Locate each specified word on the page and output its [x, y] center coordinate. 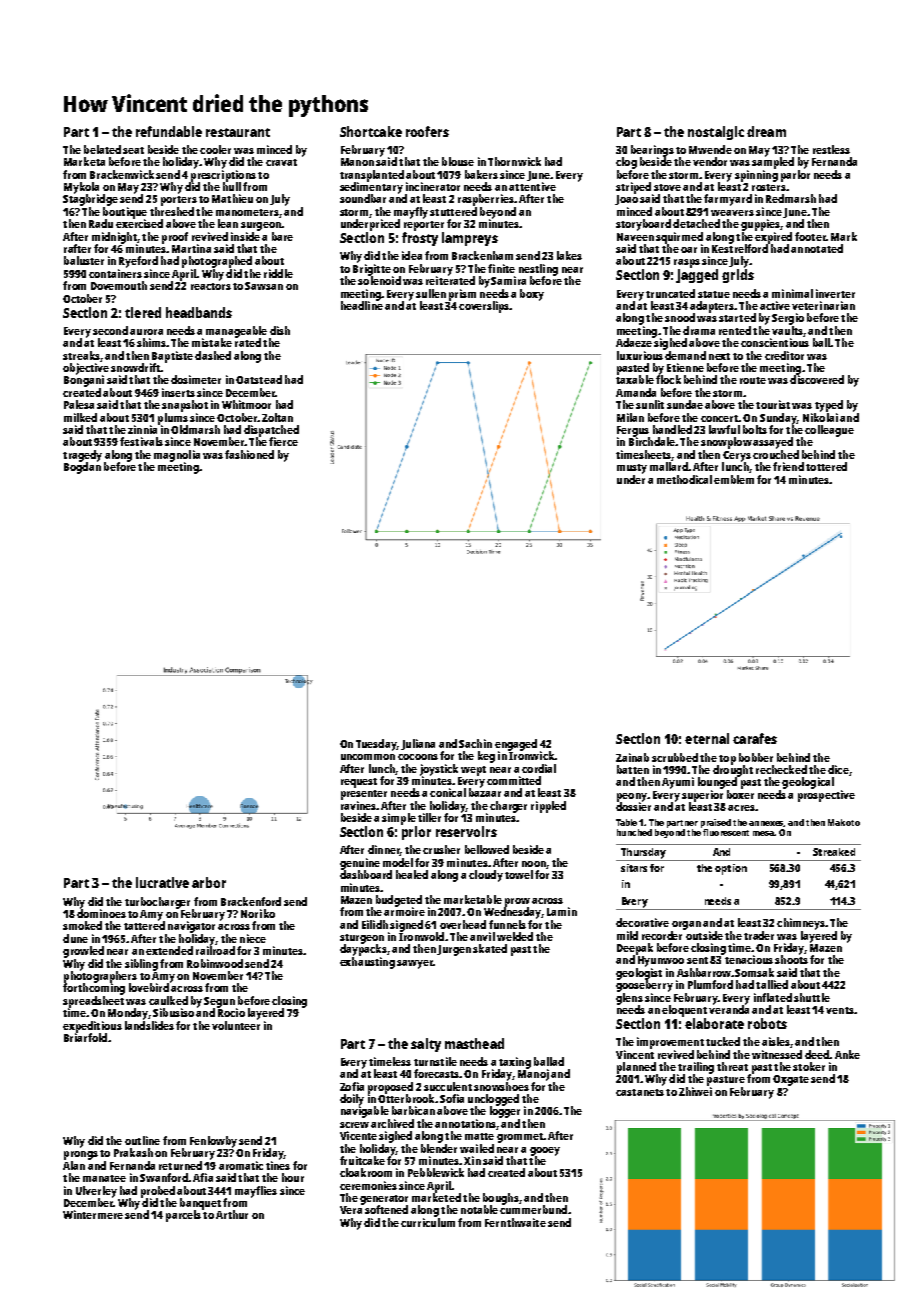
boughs [501, 1199]
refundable [169, 131]
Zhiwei [695, 1091]
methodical [684, 479]
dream [766, 131]
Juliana [418, 744]
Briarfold [85, 1037]
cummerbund [533, 1209]
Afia [203, 1177]
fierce [283, 441]
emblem [734, 479]
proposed [390, 1088]
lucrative [162, 882]
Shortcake [371, 131]
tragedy [82, 456]
